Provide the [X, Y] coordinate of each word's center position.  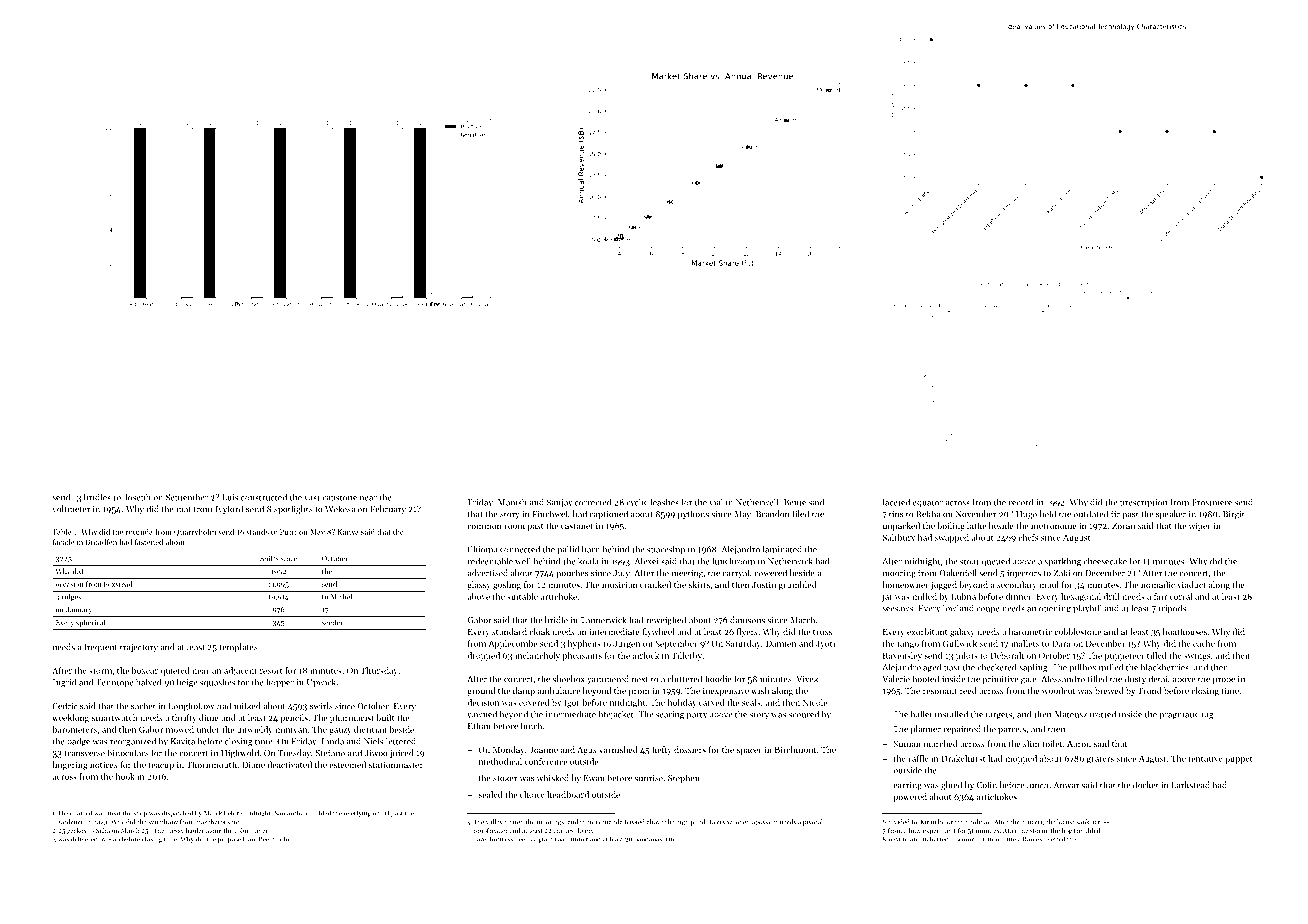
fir [1115, 514]
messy [175, 832]
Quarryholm [195, 533]
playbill [1087, 609]
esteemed [347, 764]
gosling [507, 585]
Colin [987, 785]
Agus [587, 751]
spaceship [666, 550]
